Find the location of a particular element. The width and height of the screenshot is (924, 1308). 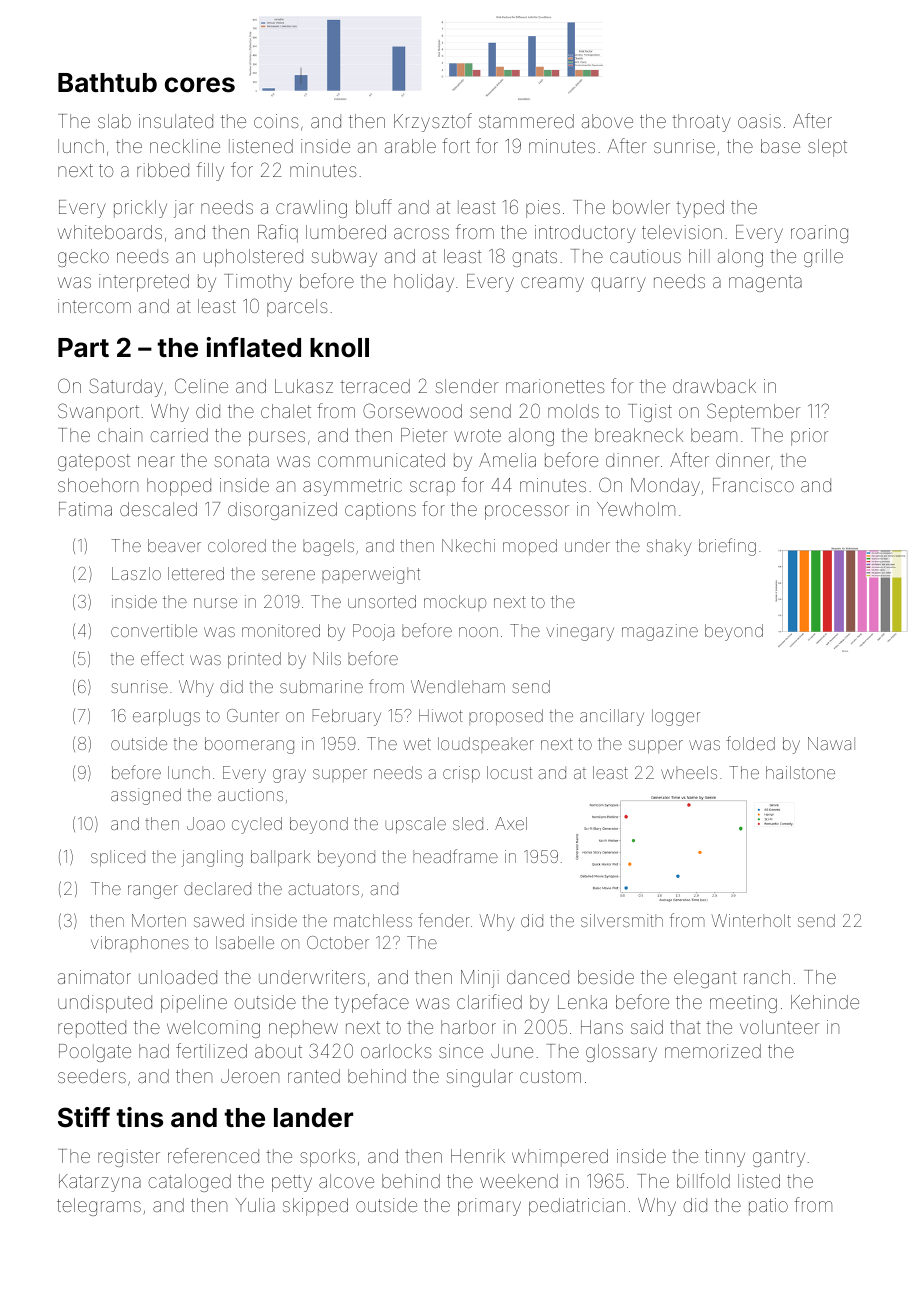

Nawal is located at coordinates (831, 743).
